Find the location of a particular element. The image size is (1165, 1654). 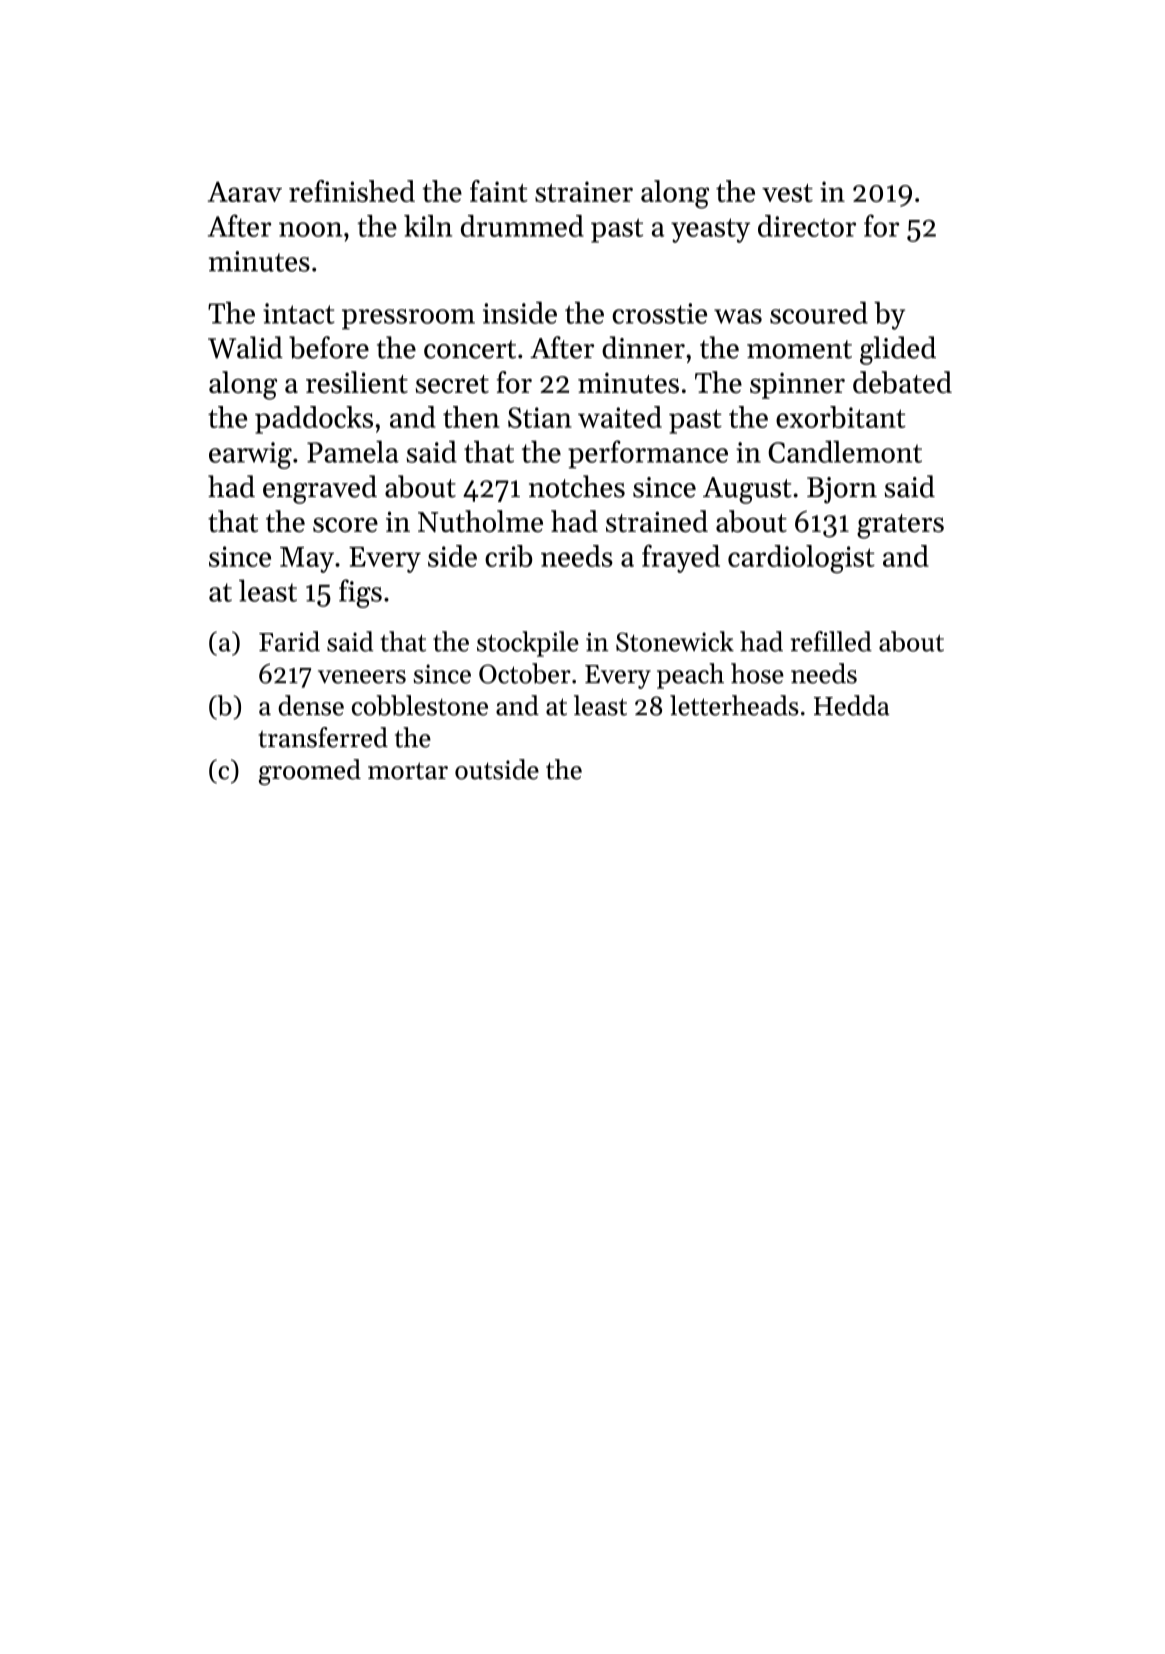

engraved is located at coordinates (320, 489).
